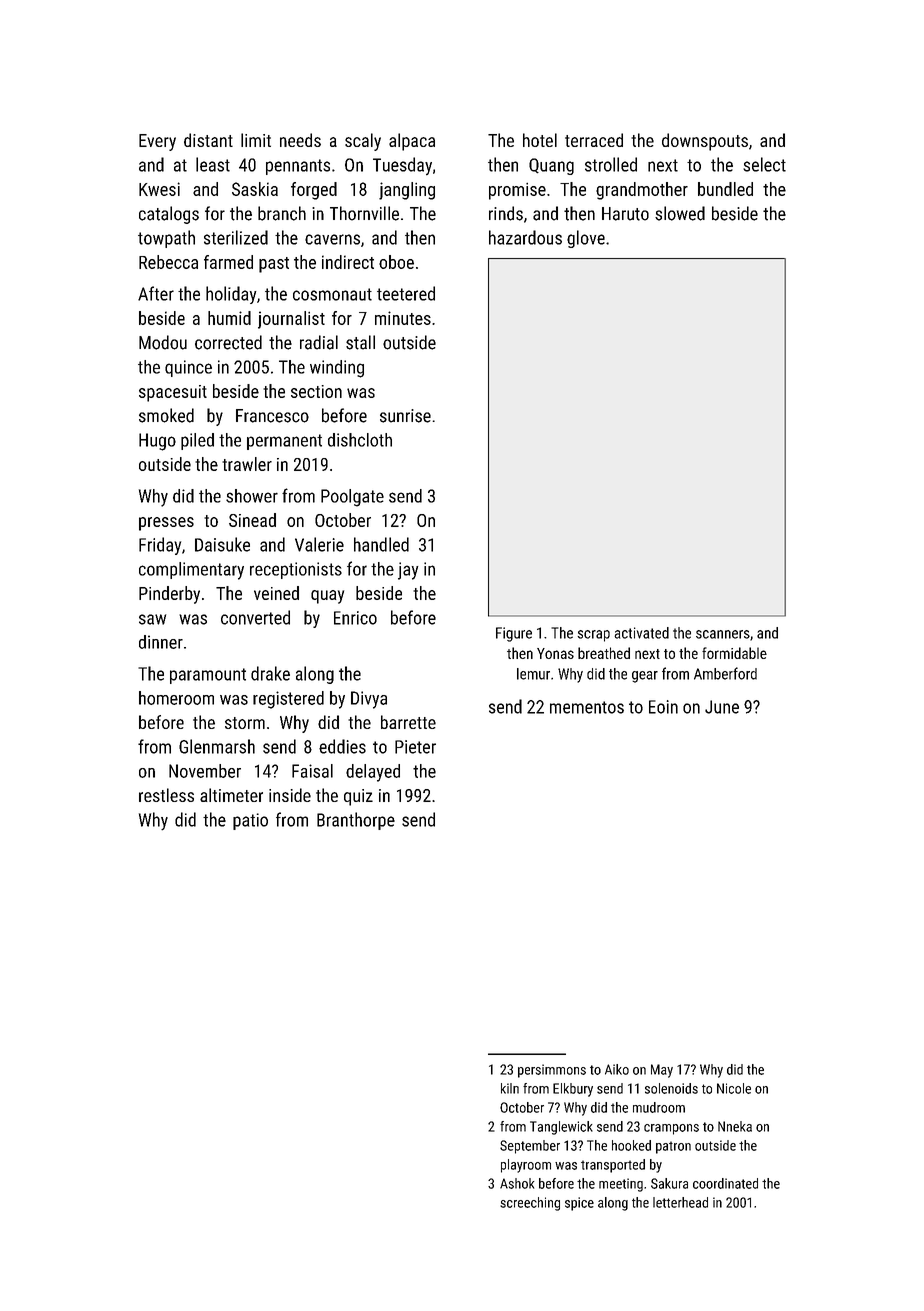 Image resolution: width=924 pixels, height=1311 pixels. What do you see at coordinates (530, 1204) in the screenshot?
I see `screeching` at bounding box center [530, 1204].
